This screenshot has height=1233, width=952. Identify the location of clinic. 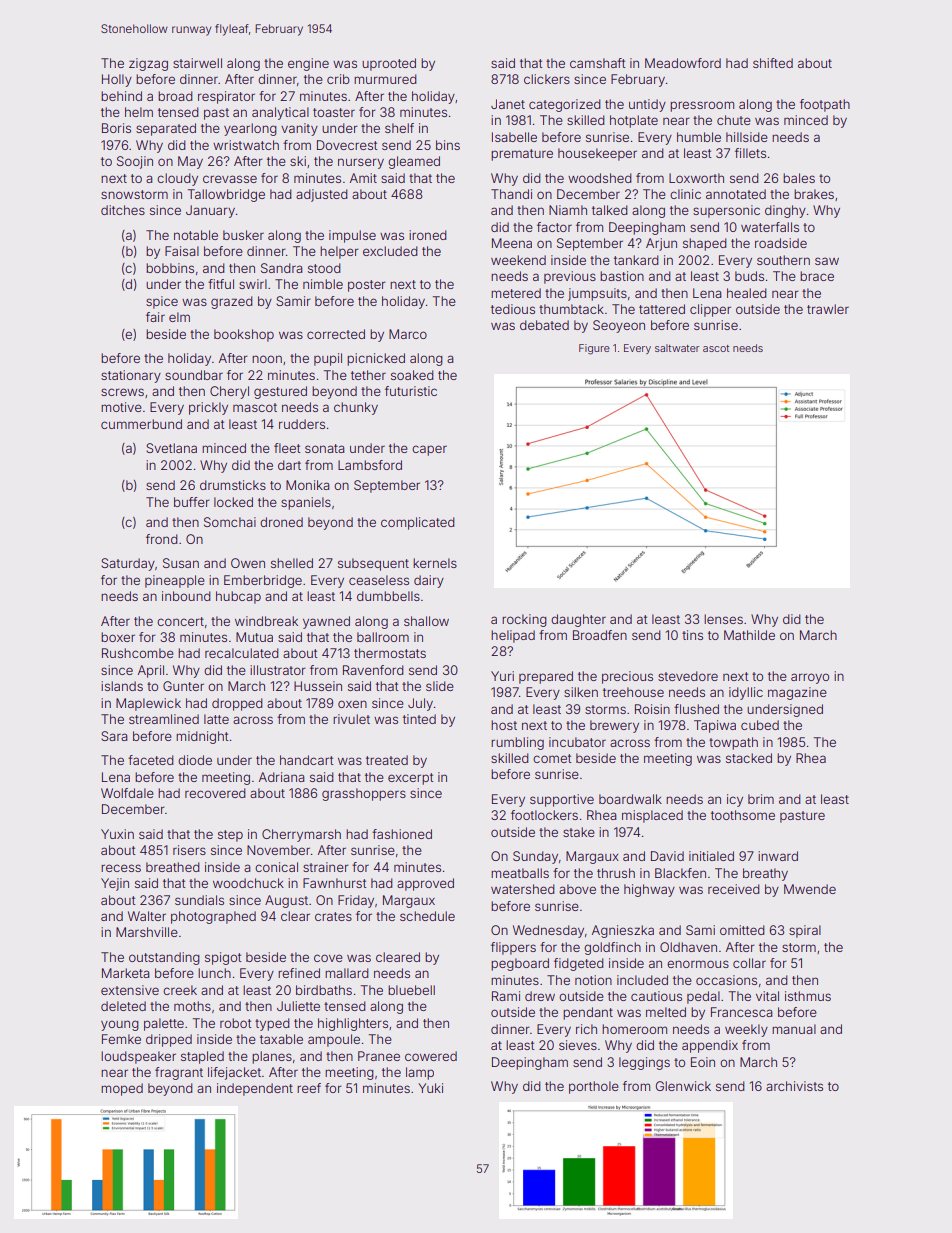
(685, 194).
